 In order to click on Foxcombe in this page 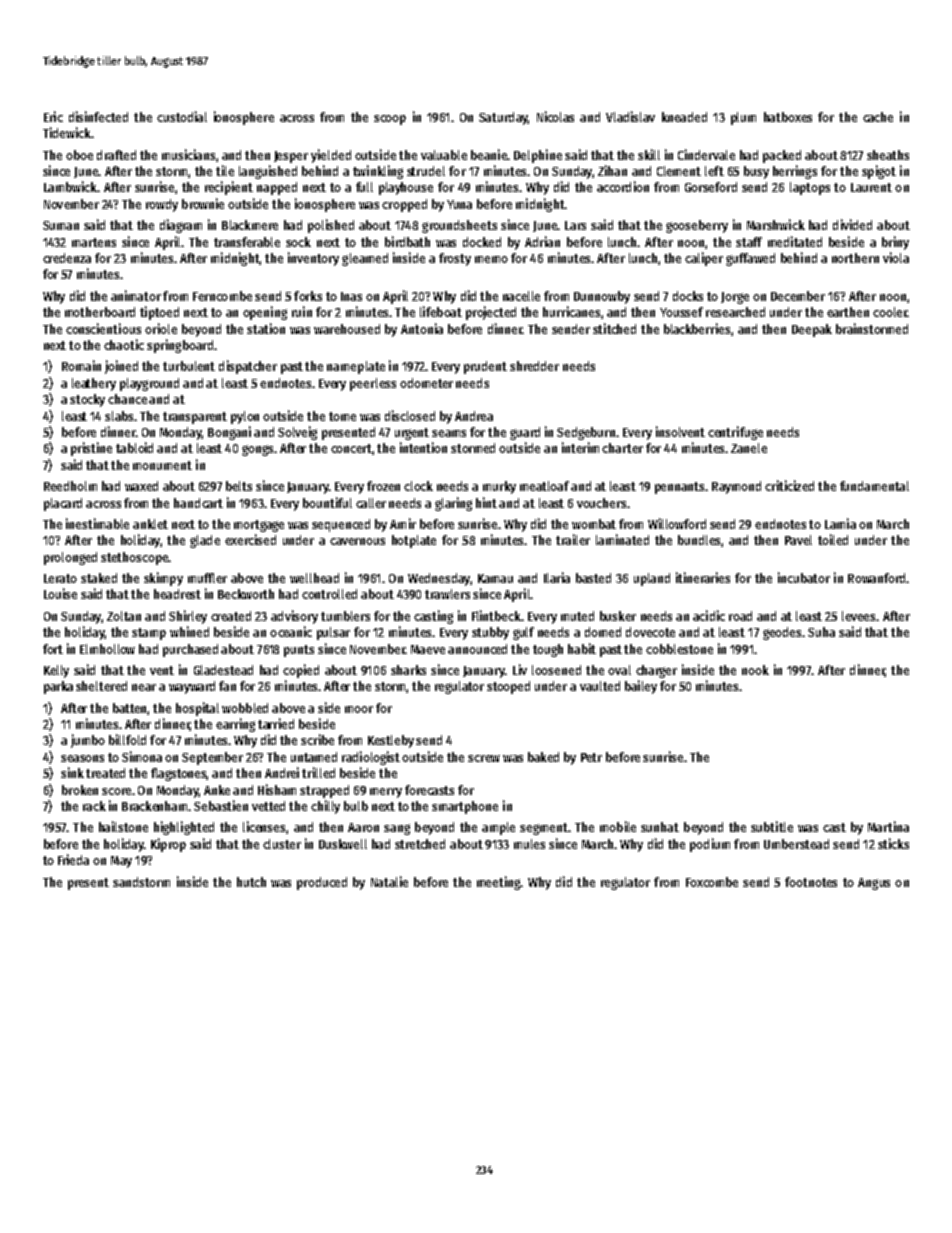, I will do `click(712, 882)`.
